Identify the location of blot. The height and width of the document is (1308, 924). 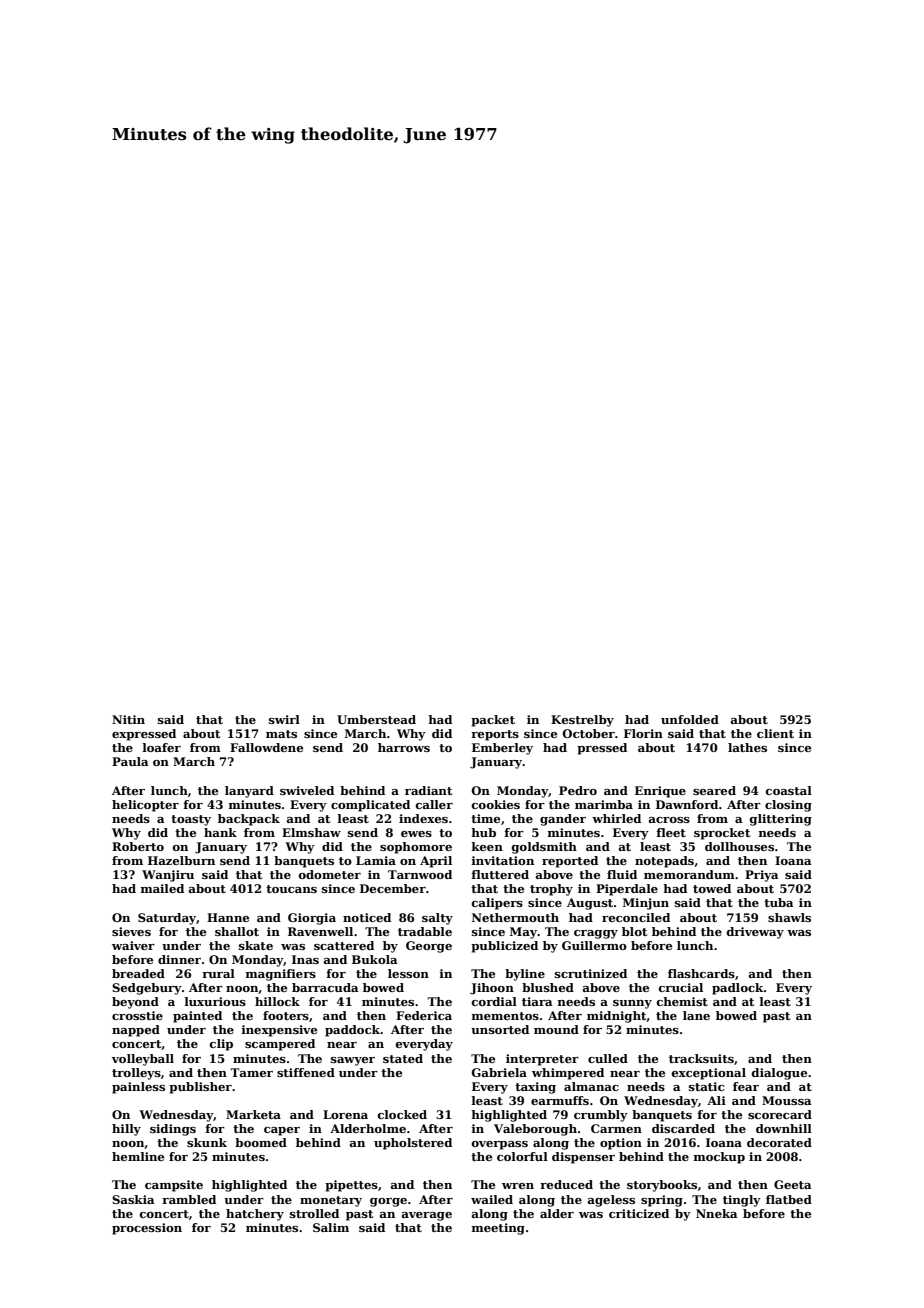
(634, 931).
